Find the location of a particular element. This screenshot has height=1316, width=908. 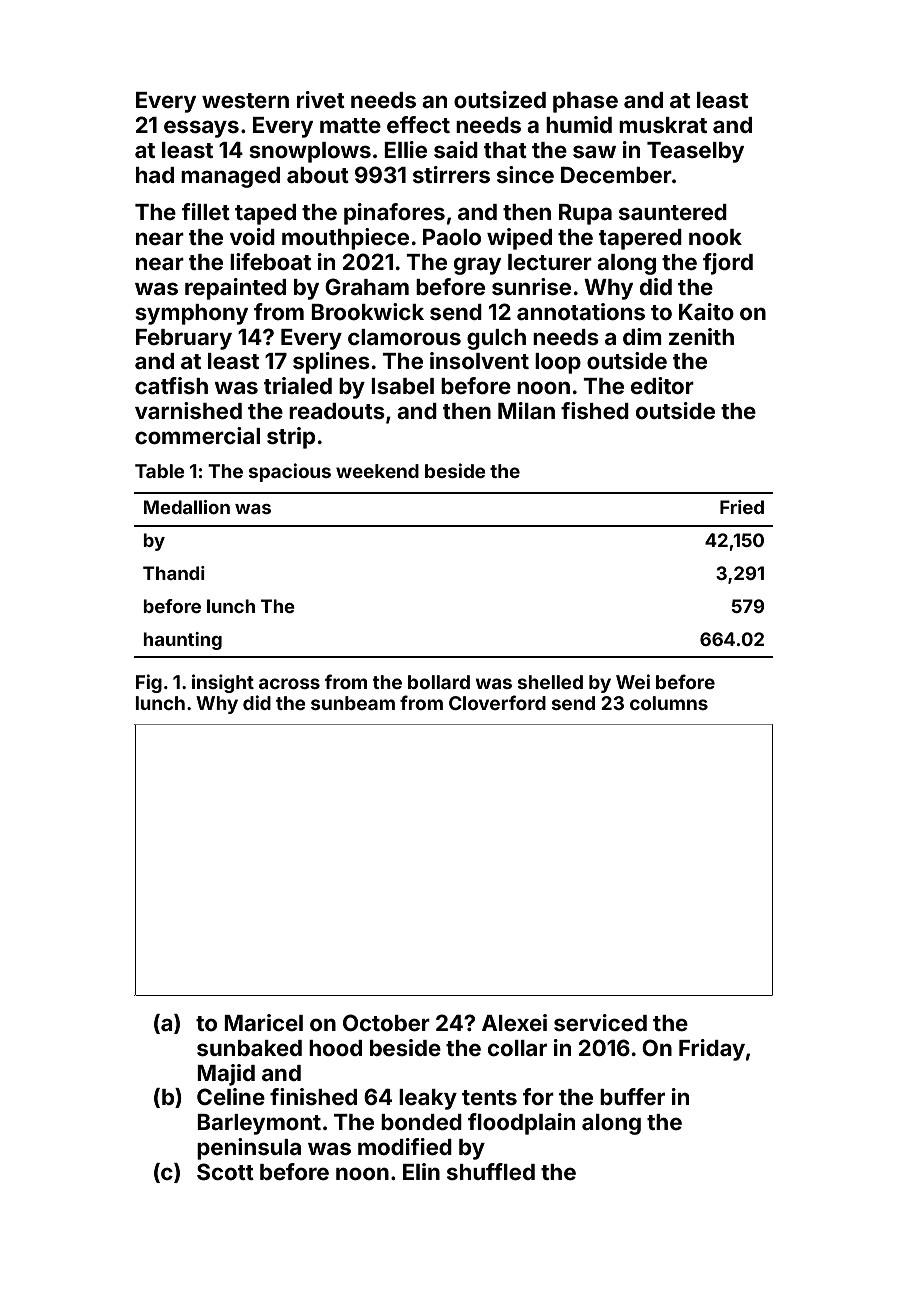

Barleymont is located at coordinates (259, 1124).
